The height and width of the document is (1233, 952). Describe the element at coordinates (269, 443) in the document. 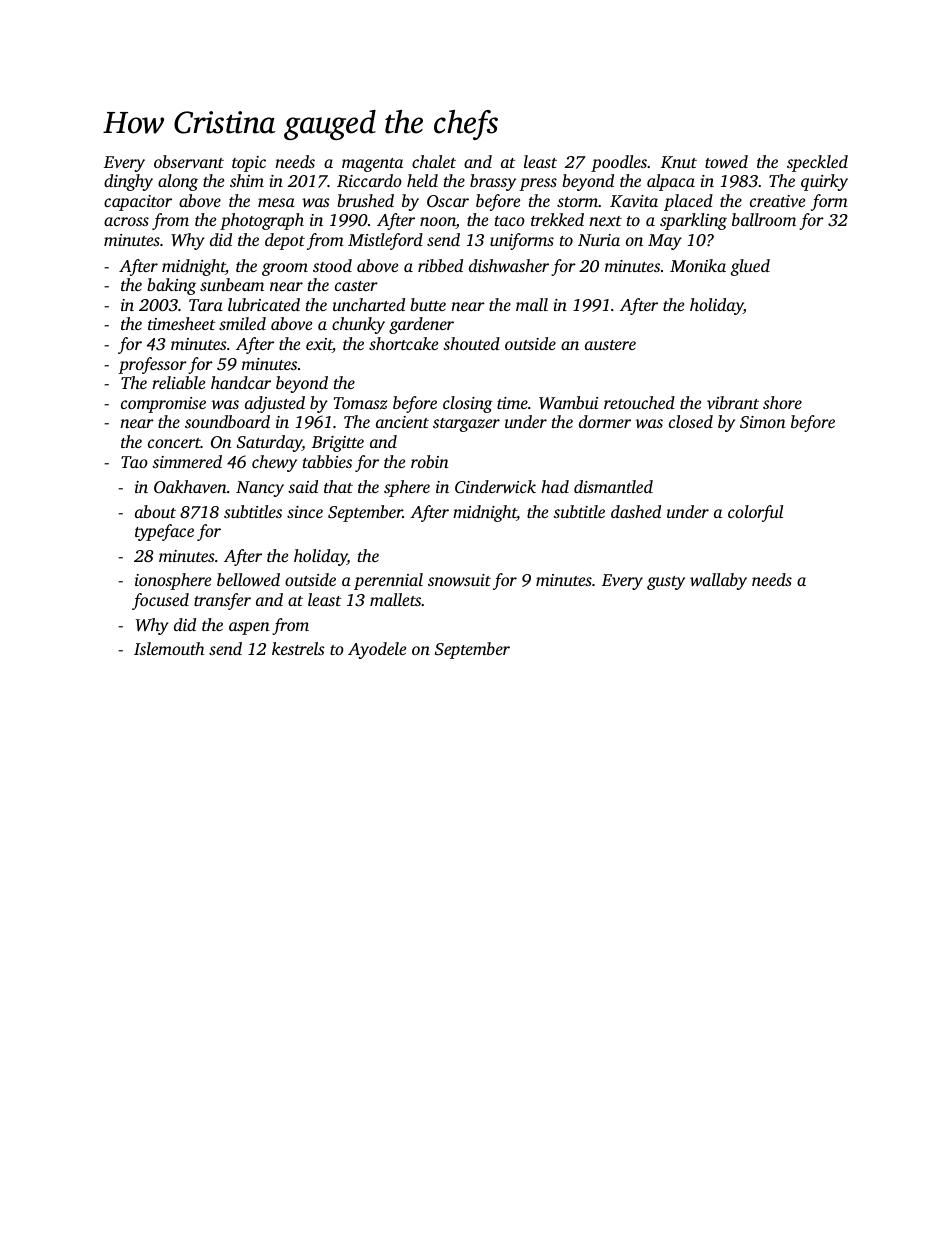

I see `Saturday` at that location.
